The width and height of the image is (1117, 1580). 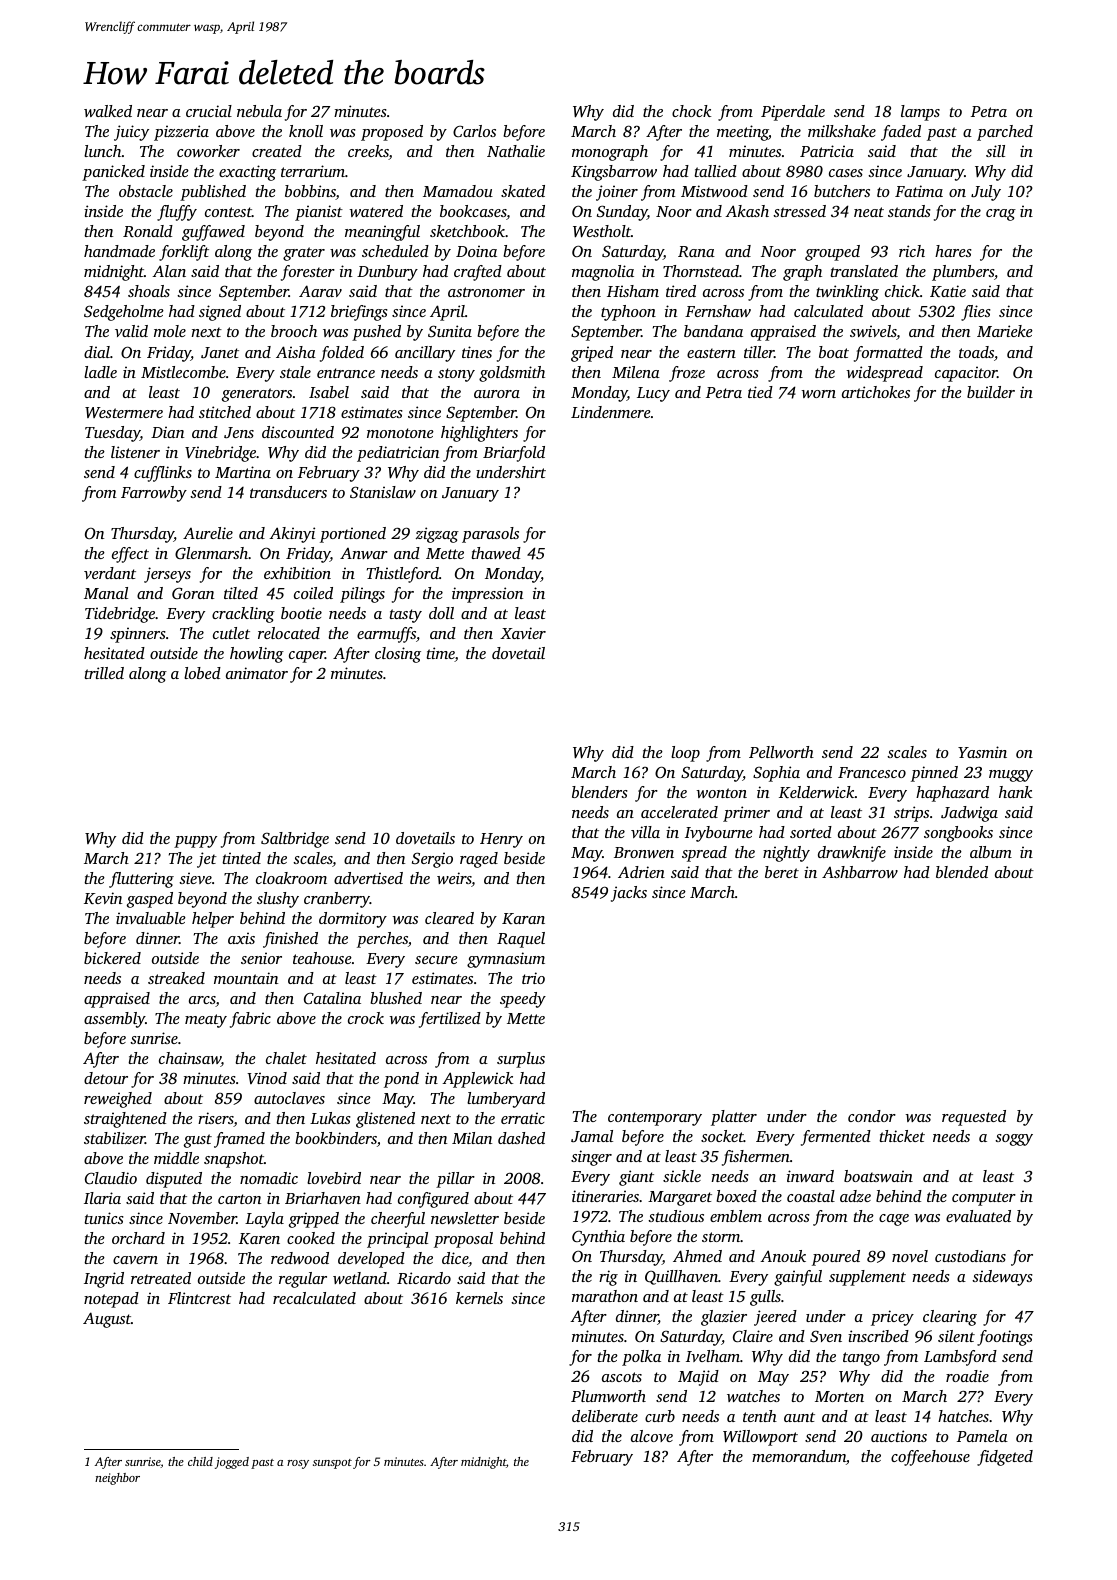 What do you see at coordinates (781, 752) in the image?
I see `Pellworth` at bounding box center [781, 752].
